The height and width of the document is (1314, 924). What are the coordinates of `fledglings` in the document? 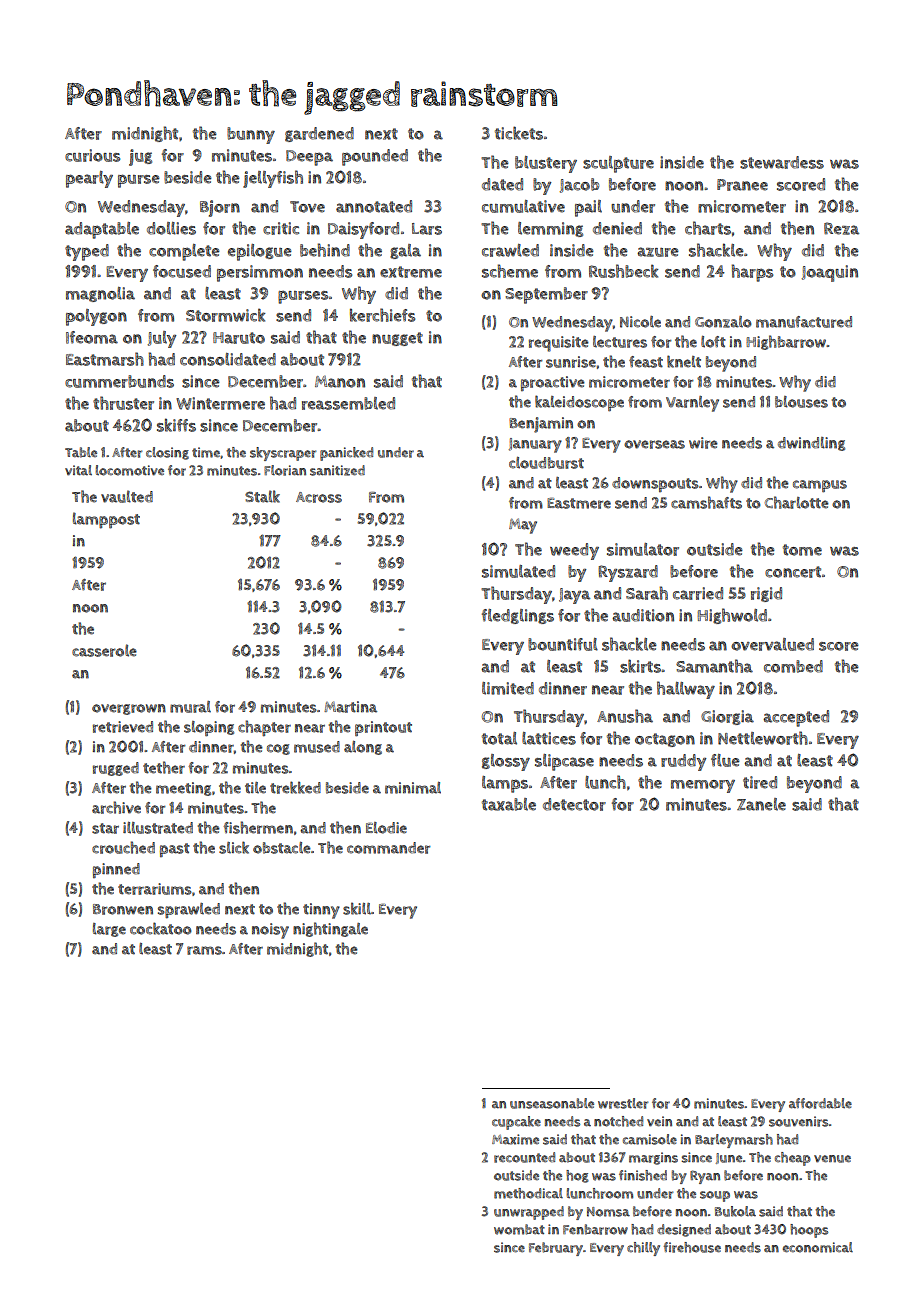 It's located at (518, 616).
